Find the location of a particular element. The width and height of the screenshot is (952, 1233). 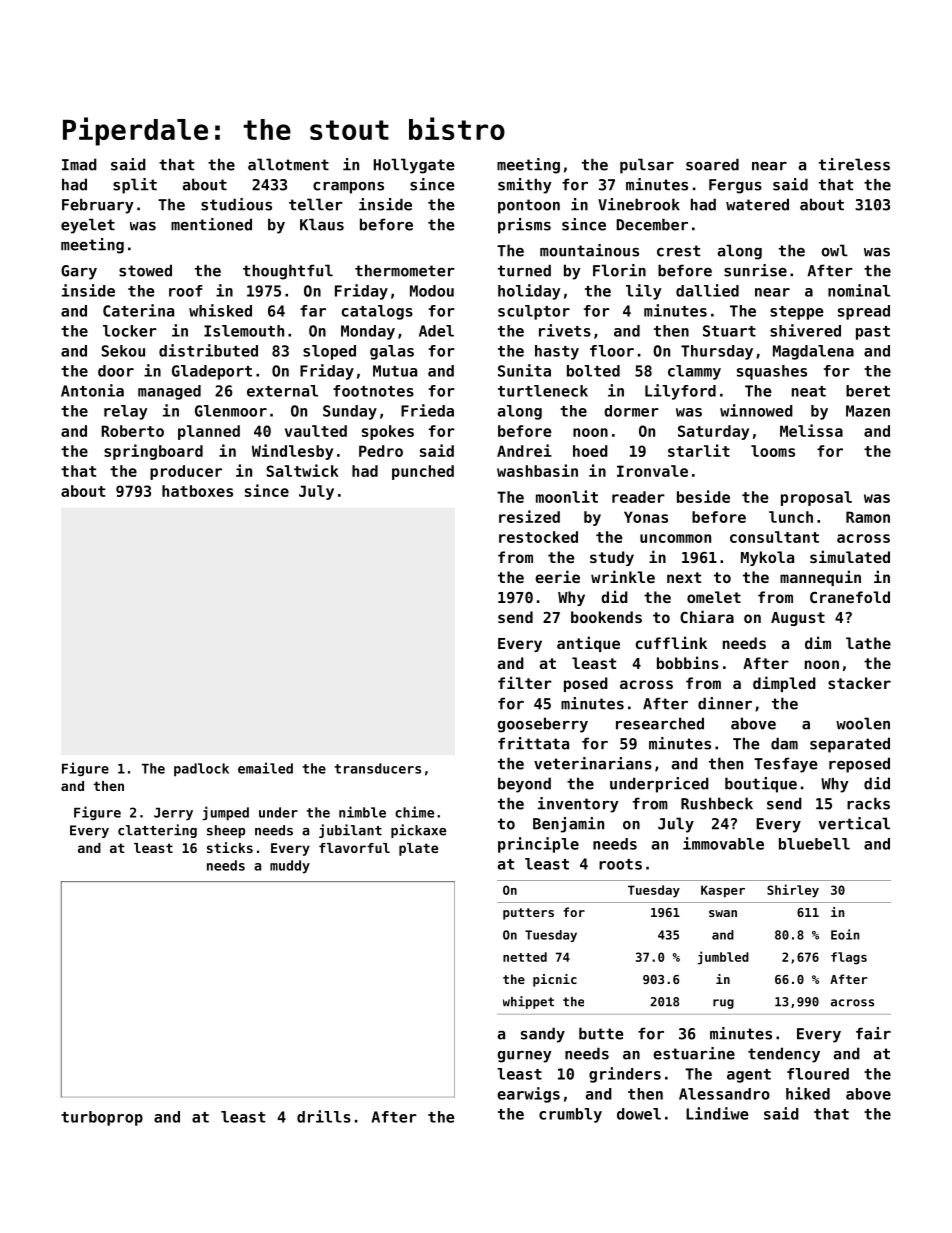

turboprop is located at coordinates (102, 1118).
